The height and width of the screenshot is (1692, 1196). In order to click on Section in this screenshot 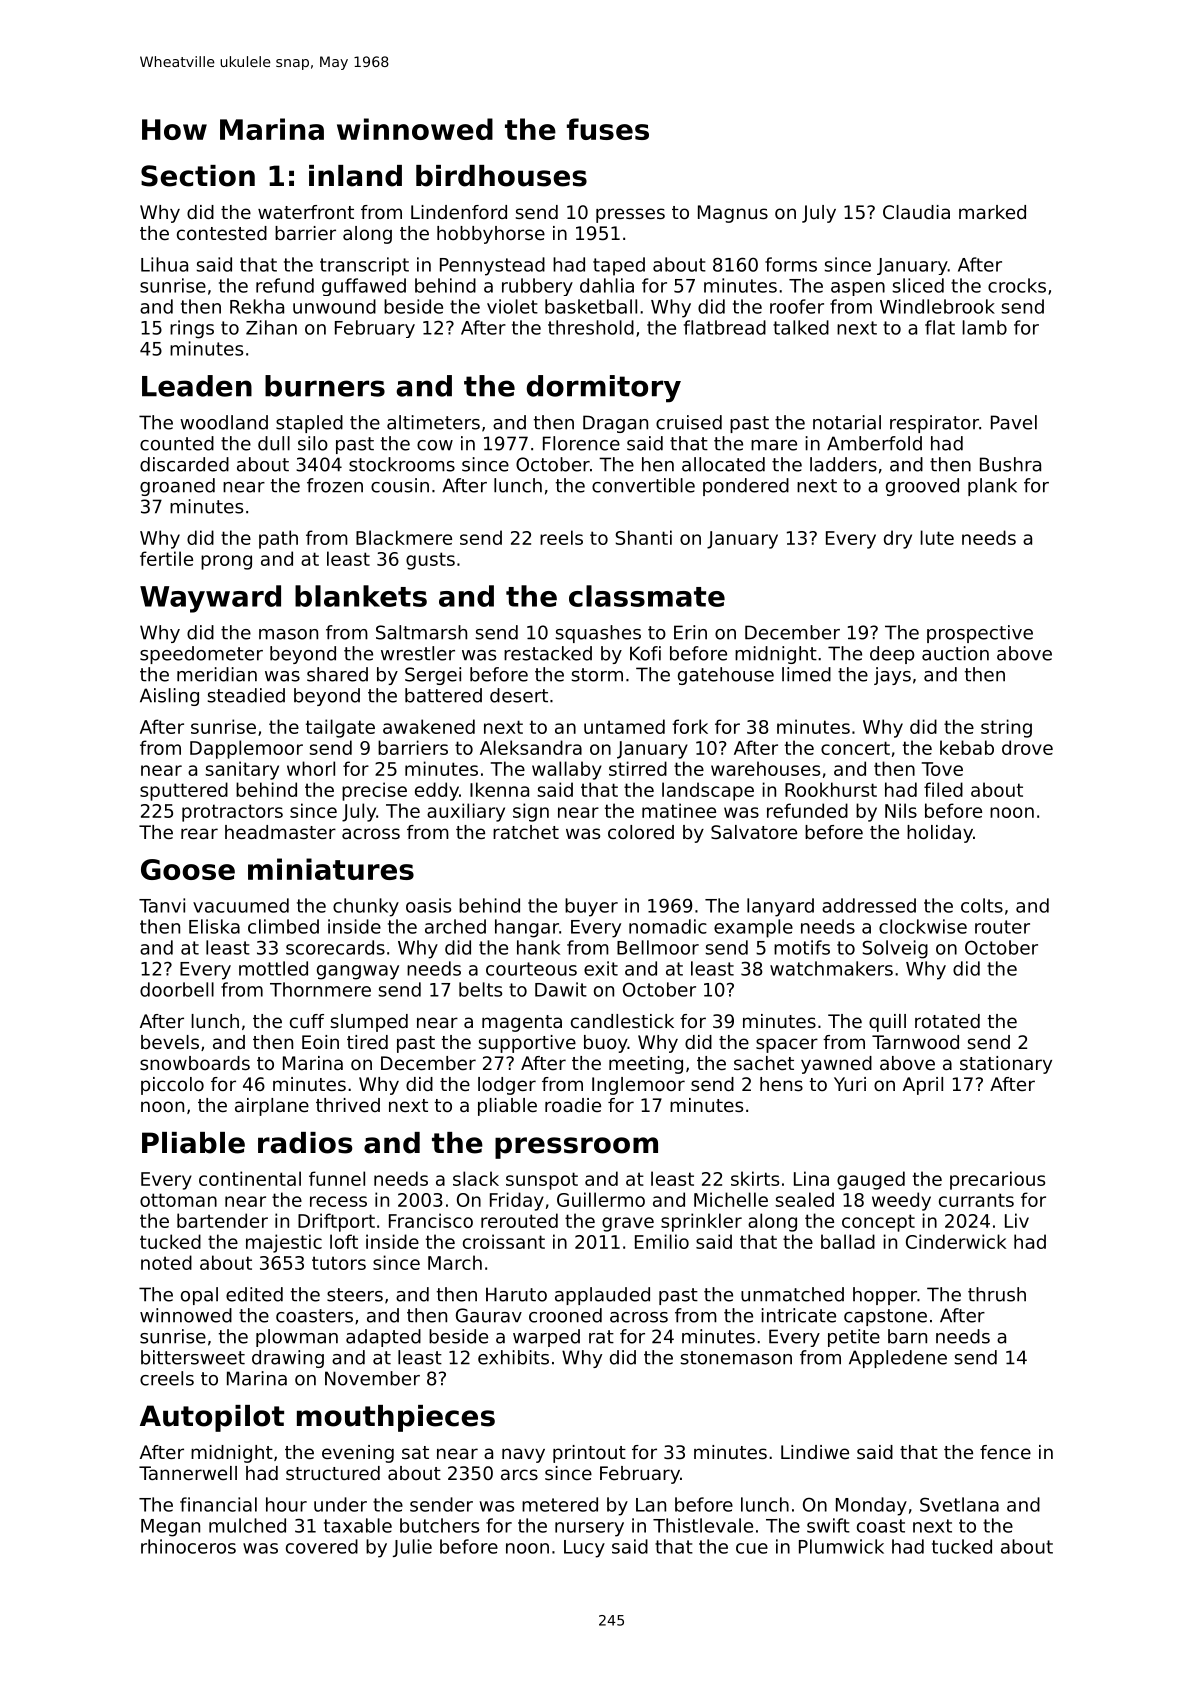, I will do `click(198, 176)`.
